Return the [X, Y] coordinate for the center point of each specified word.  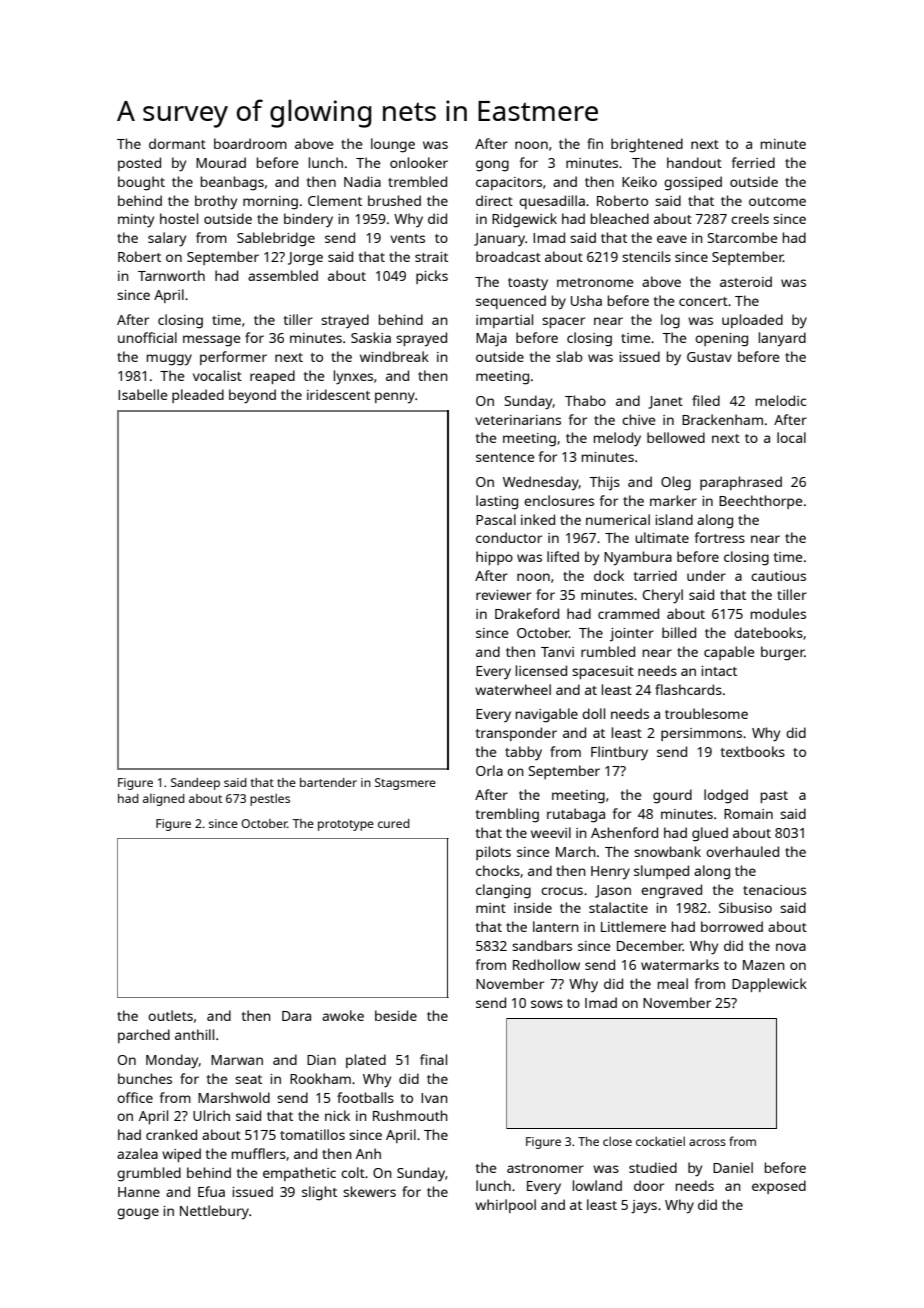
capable [729, 653]
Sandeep [195, 784]
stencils [646, 256]
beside [396, 1015]
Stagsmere [405, 784]
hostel [179, 218]
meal [673, 983]
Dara [296, 1016]
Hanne [139, 1192]
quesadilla [552, 202]
